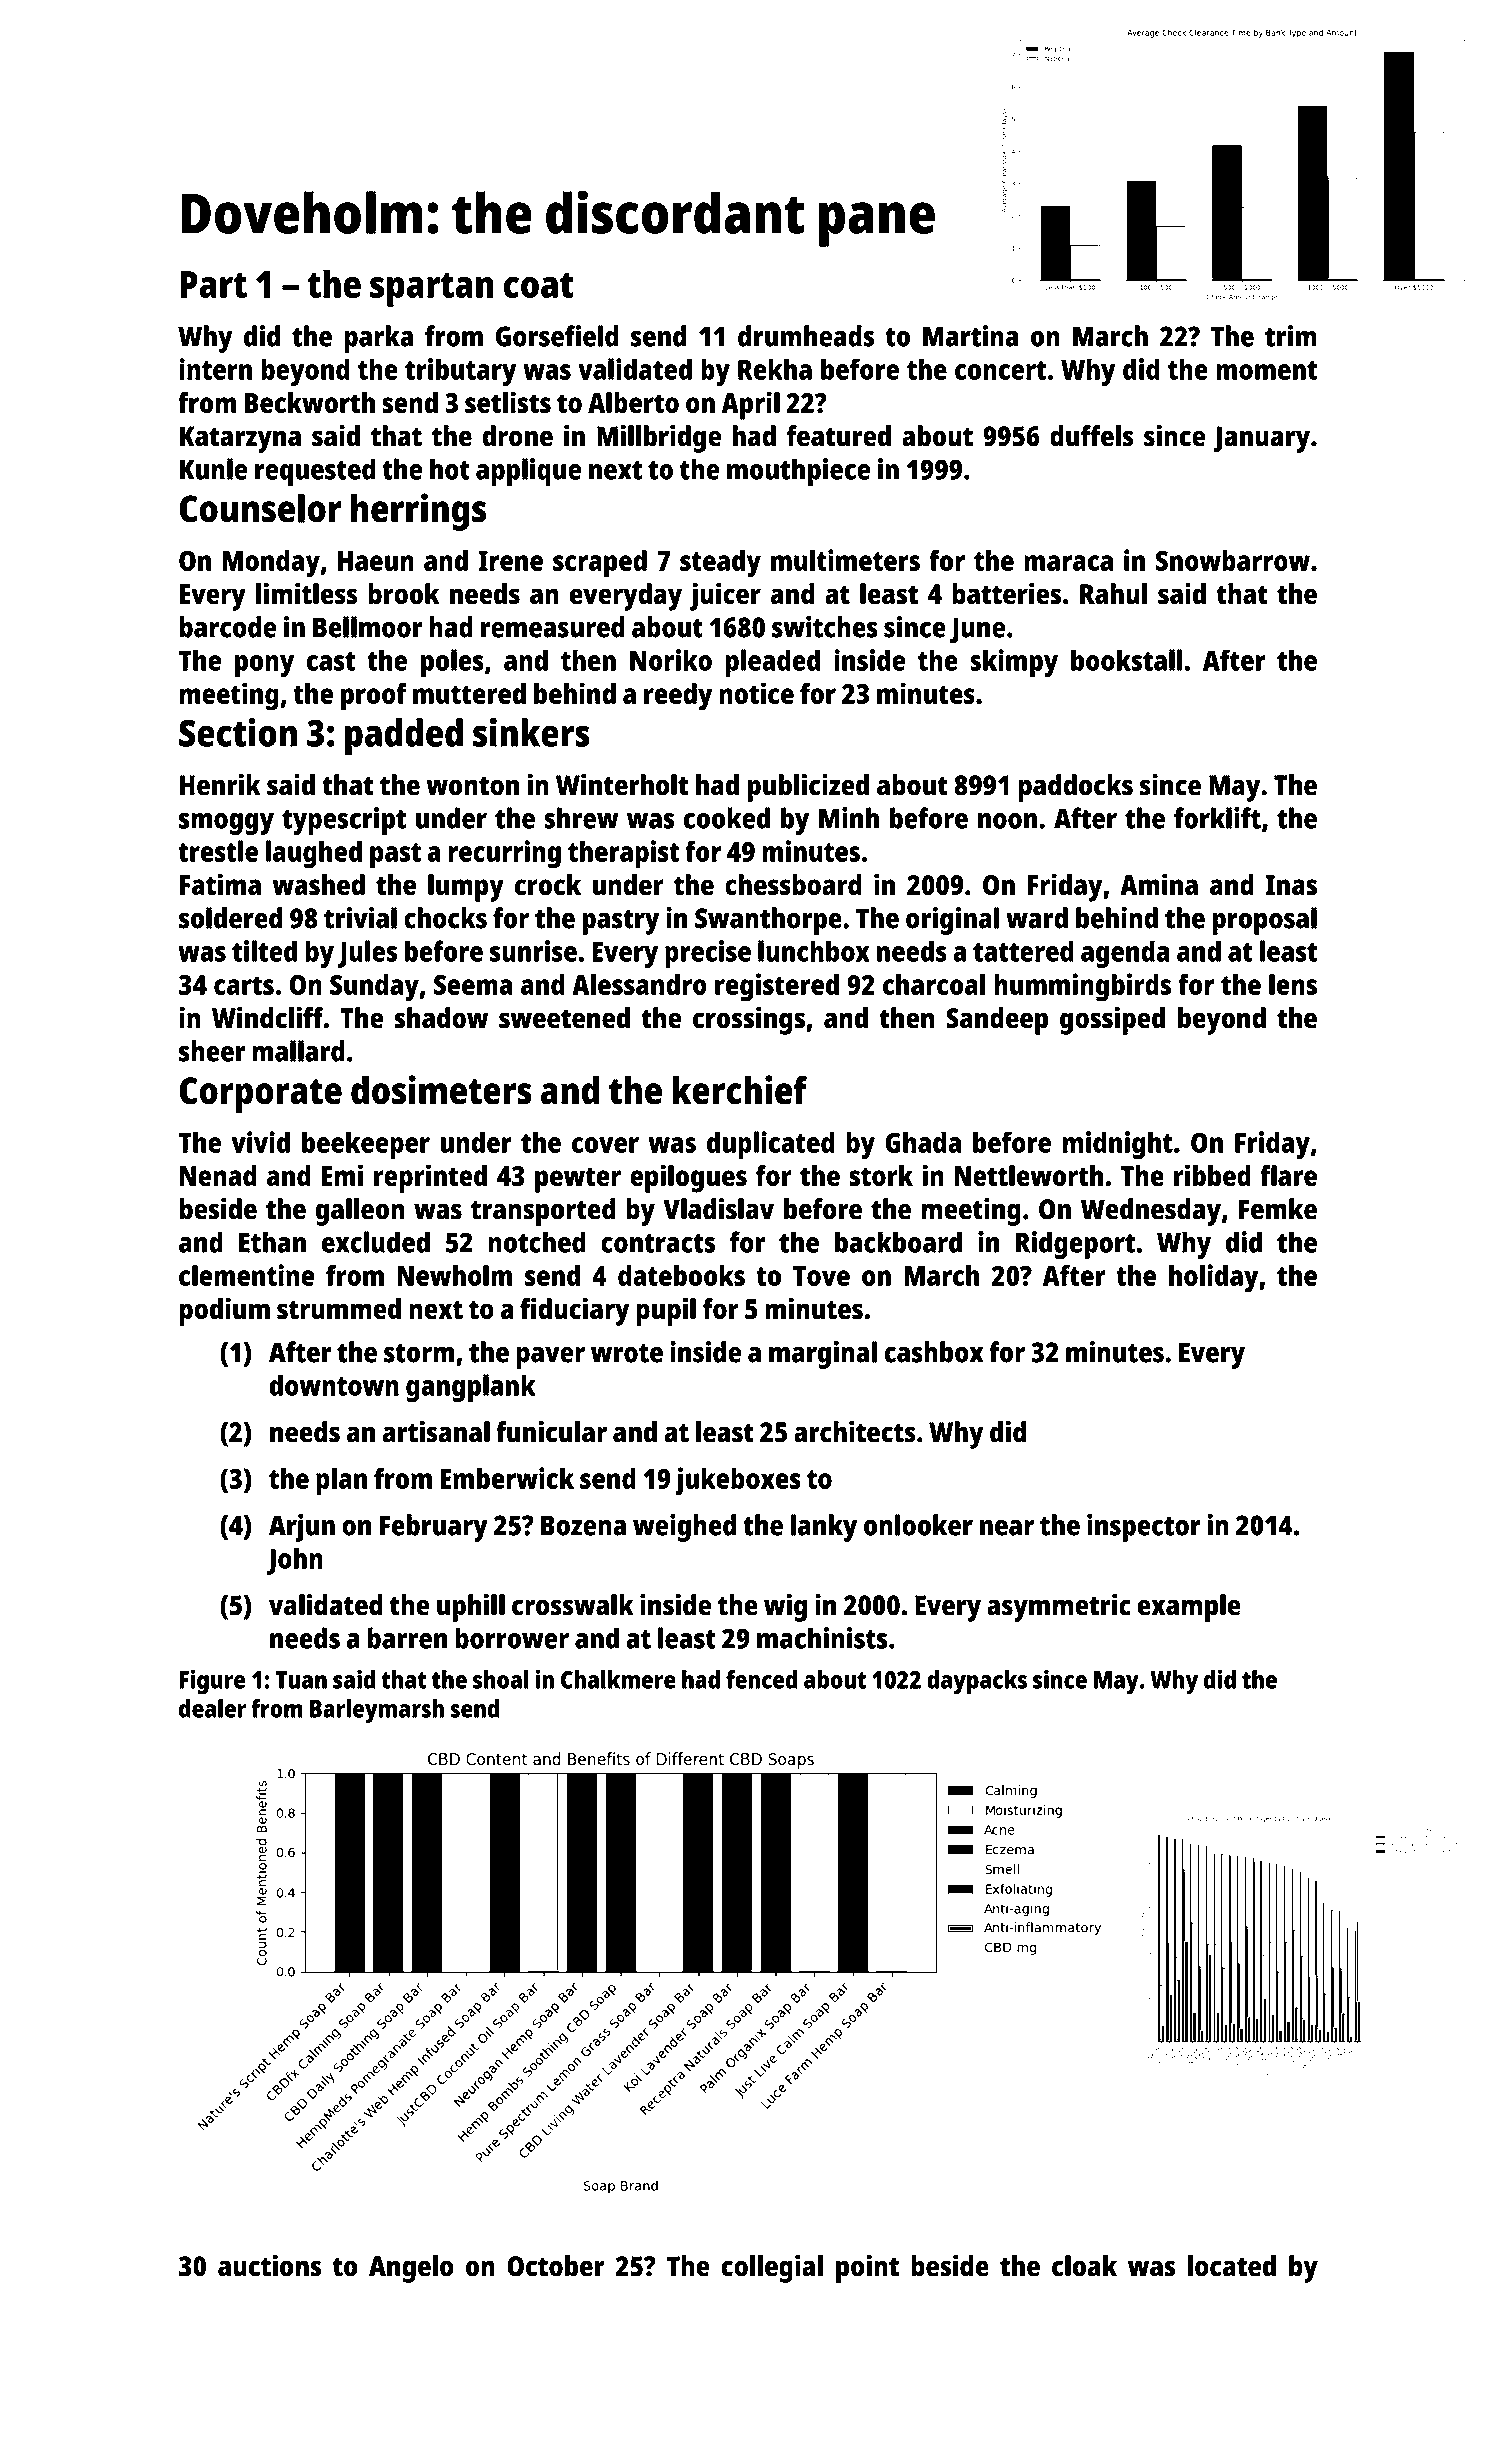 The image size is (1496, 2464). I want to click on Haeun, so click(376, 561).
